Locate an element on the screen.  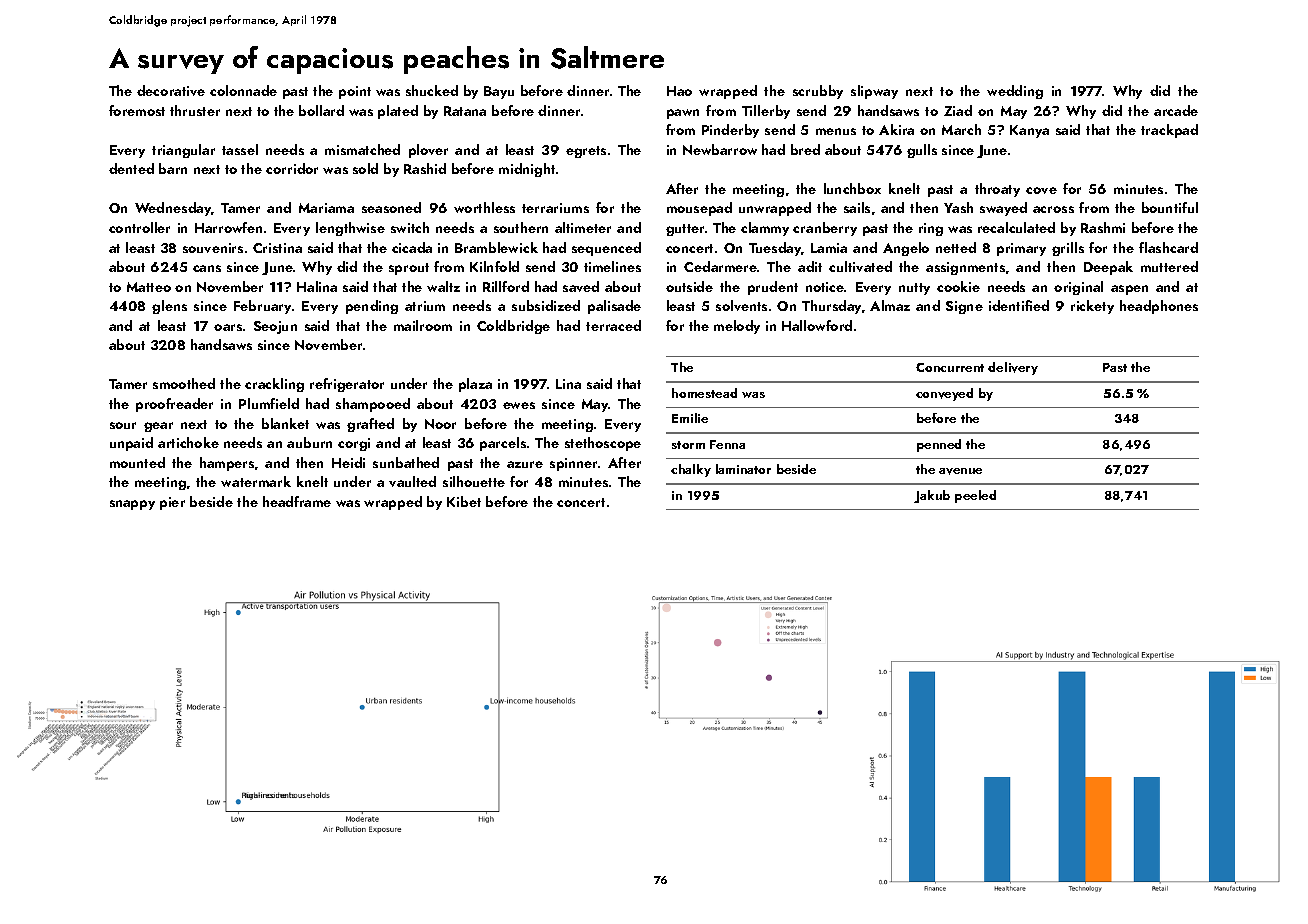
sprout is located at coordinates (409, 269).
